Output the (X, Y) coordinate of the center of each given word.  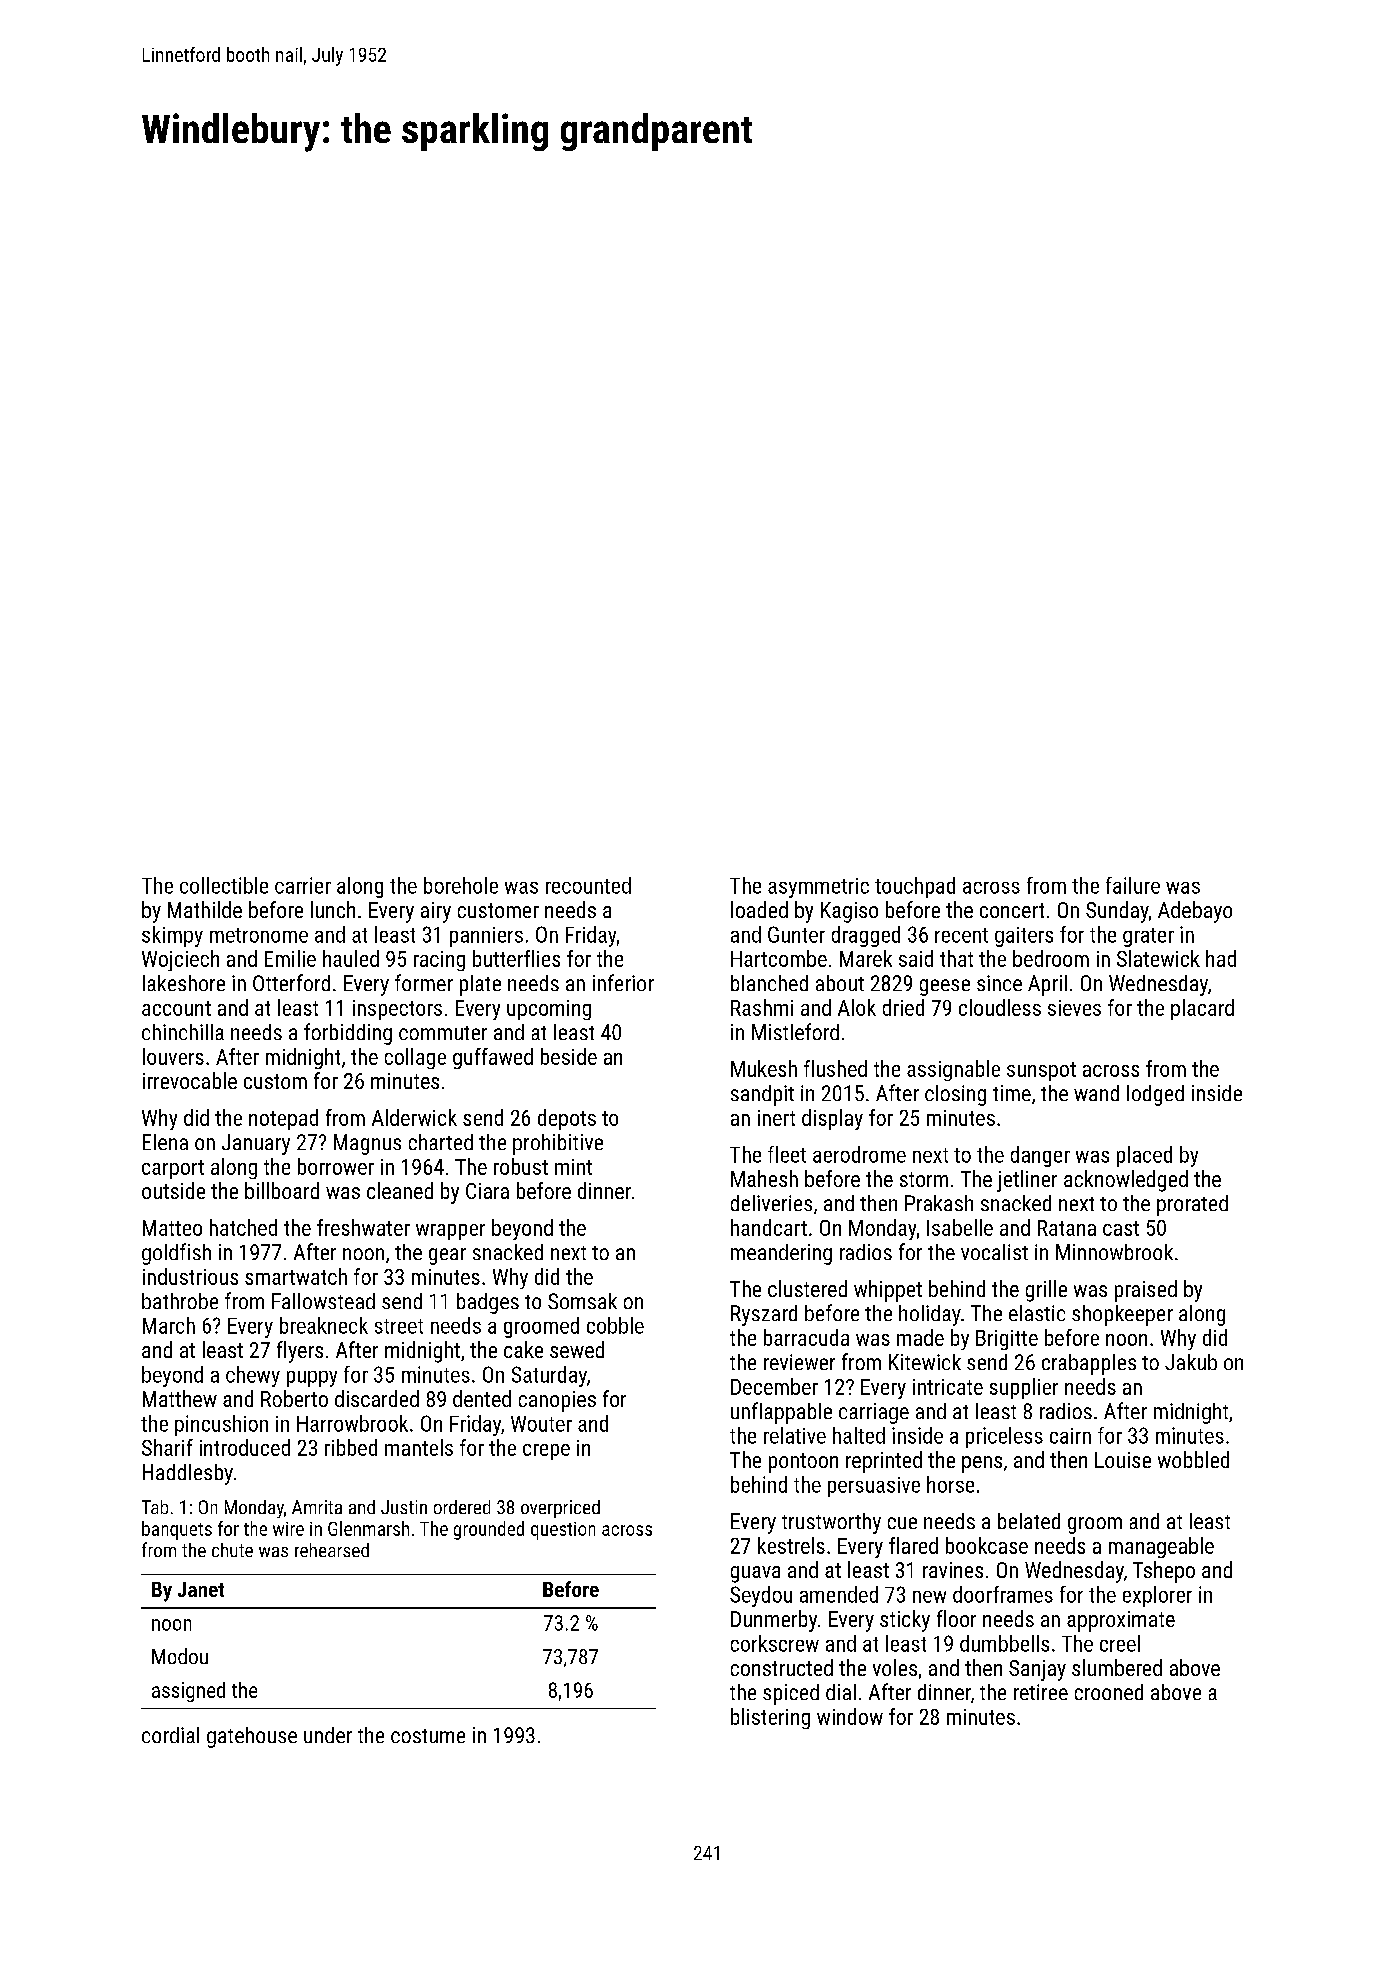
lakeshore (184, 983)
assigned (188, 1692)
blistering (770, 1718)
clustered (807, 1288)
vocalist (994, 1252)
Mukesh (764, 1068)
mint (573, 1167)
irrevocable (190, 1080)
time (1012, 1093)
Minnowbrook (1114, 1252)
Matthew (180, 1398)
